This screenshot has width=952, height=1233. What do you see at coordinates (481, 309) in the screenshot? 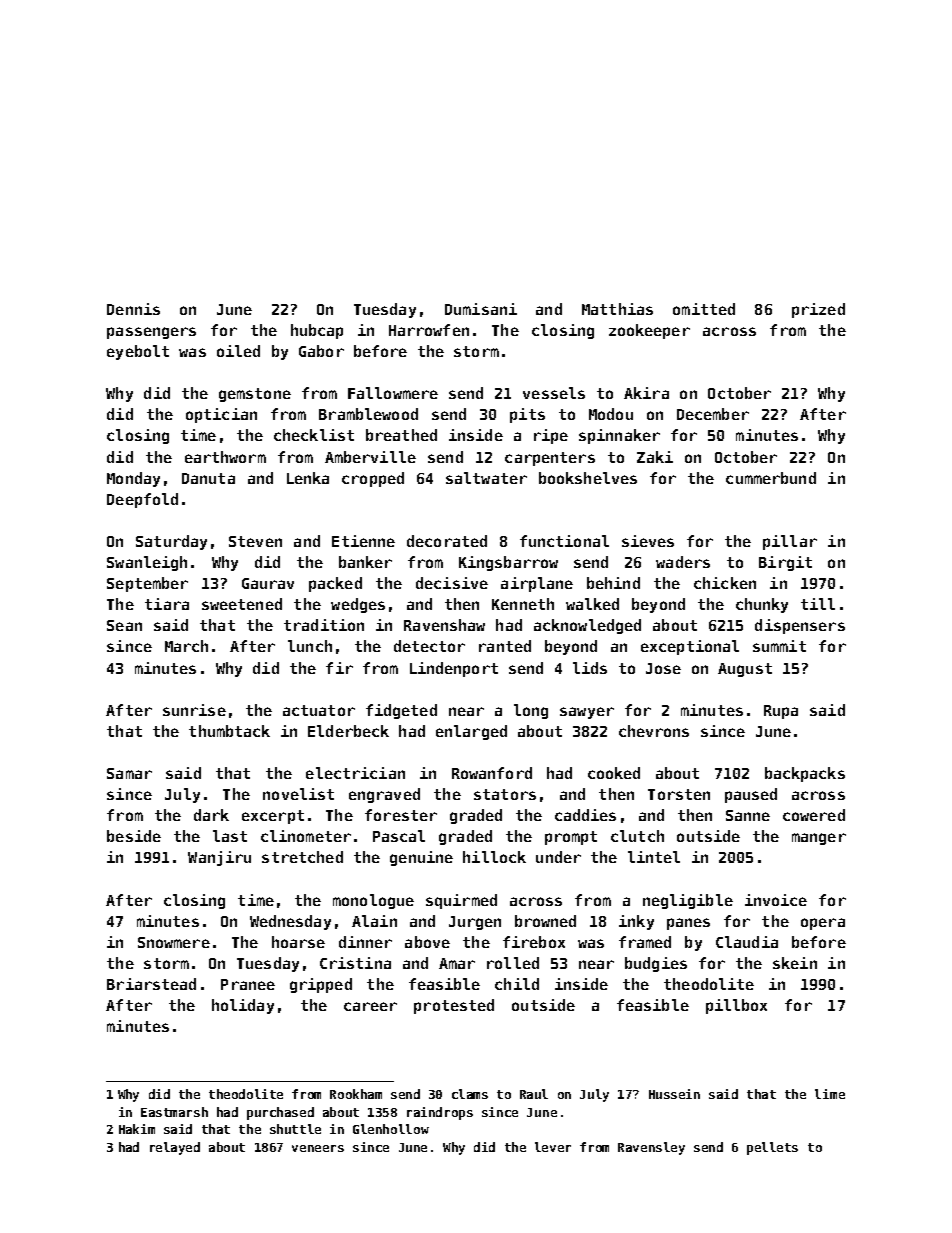
I see `Dumisani` at bounding box center [481, 309].
